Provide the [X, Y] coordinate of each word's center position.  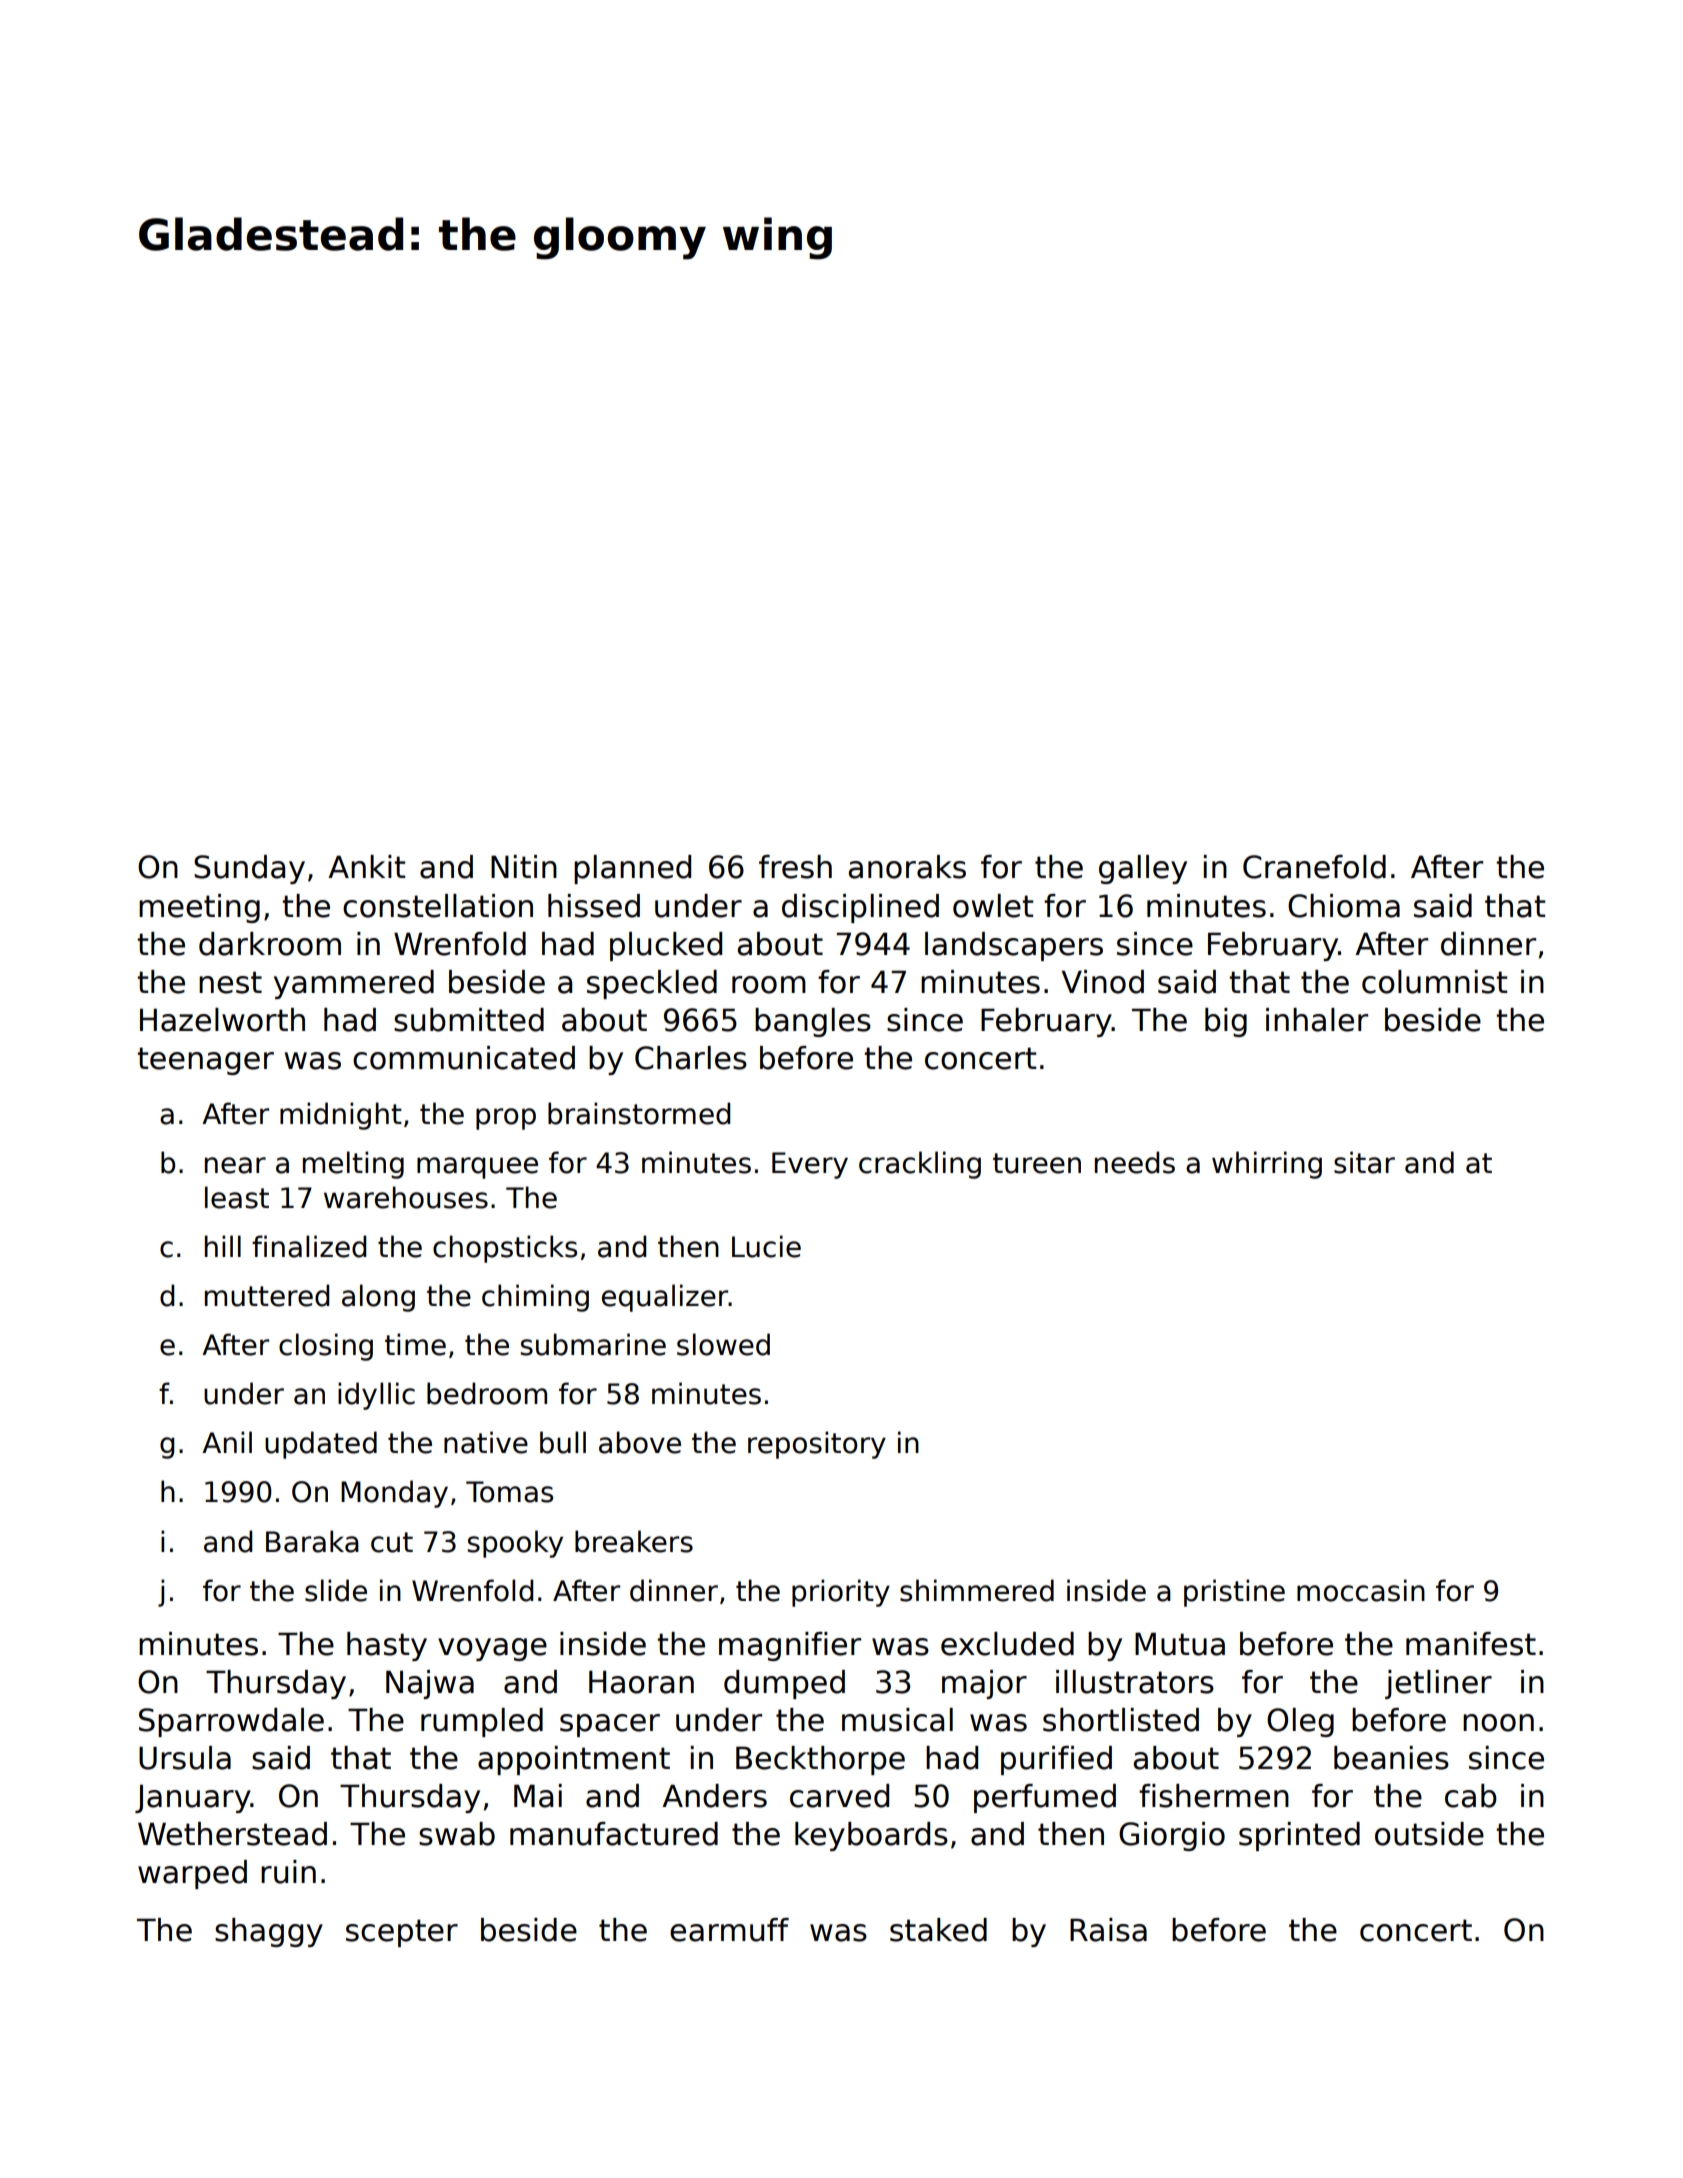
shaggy [269, 1932]
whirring [1267, 1165]
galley [1143, 869]
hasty [387, 1646]
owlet [993, 906]
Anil [227, 1442]
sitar [1364, 1162]
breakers [634, 1541]
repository [817, 1445]
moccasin [1361, 1590]
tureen [1037, 1163]
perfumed [1045, 1798]
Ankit [366, 866]
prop [506, 1119]
